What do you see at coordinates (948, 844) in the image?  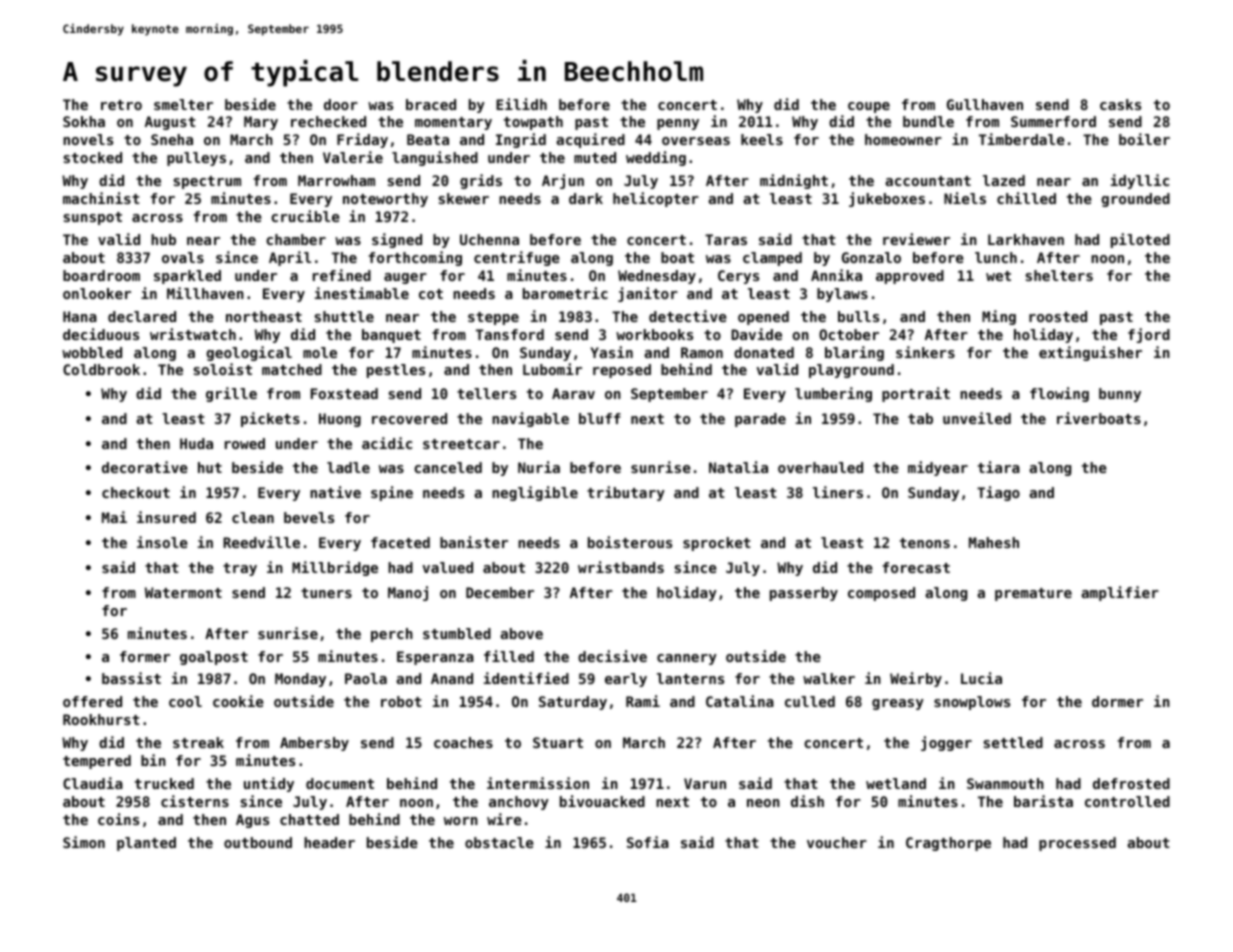 I see `Cragthorpe` at bounding box center [948, 844].
